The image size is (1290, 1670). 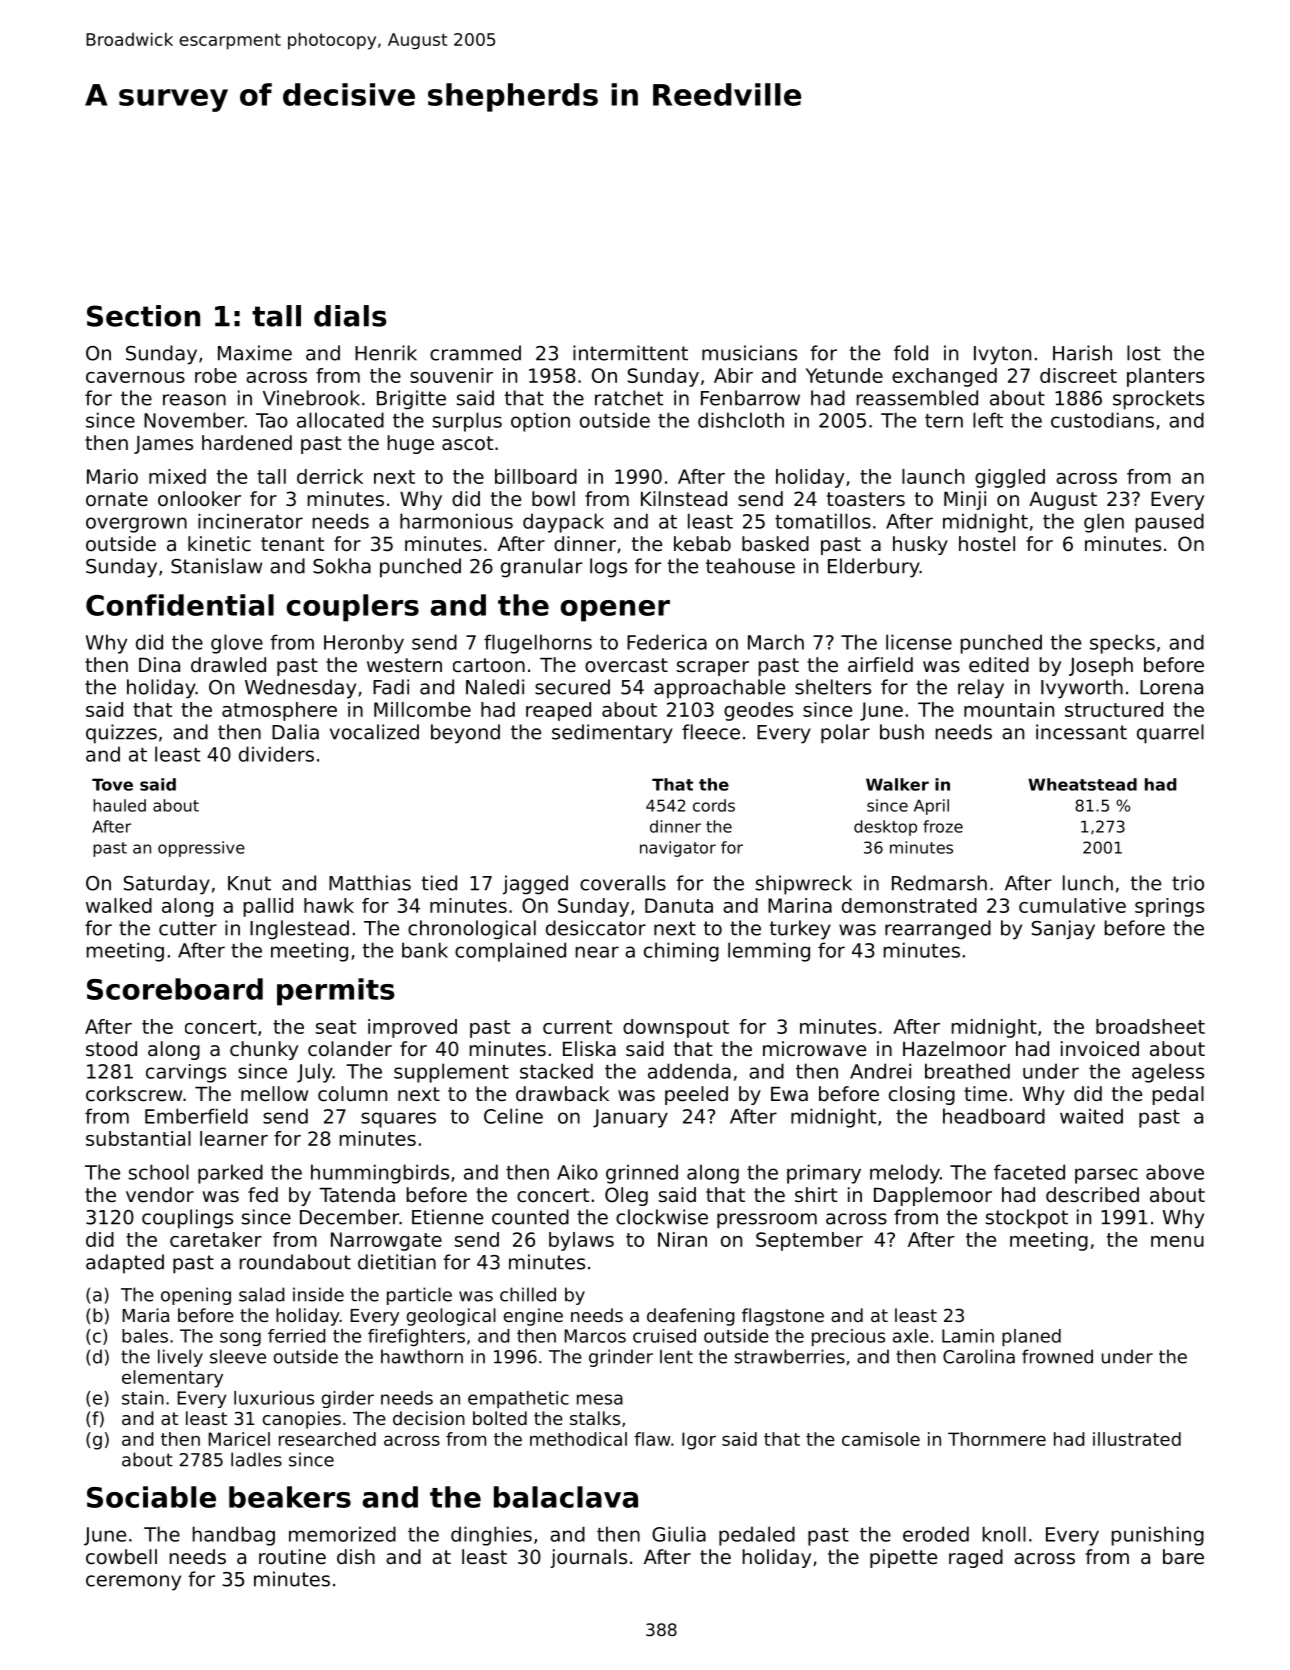 I want to click on Minji, so click(x=965, y=500).
